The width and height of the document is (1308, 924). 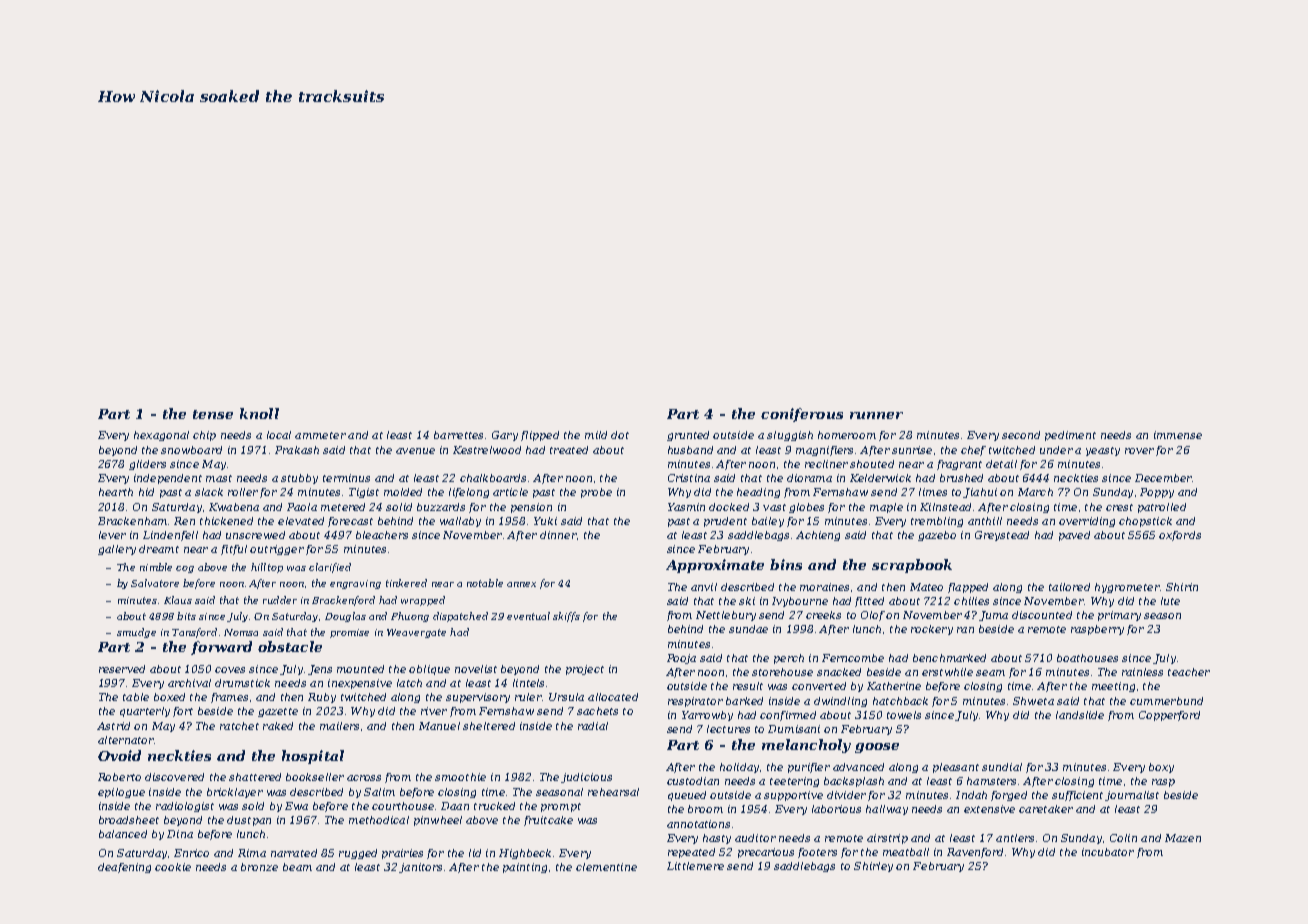 What do you see at coordinates (343, 601) in the document?
I see `Brackenford` at bounding box center [343, 601].
